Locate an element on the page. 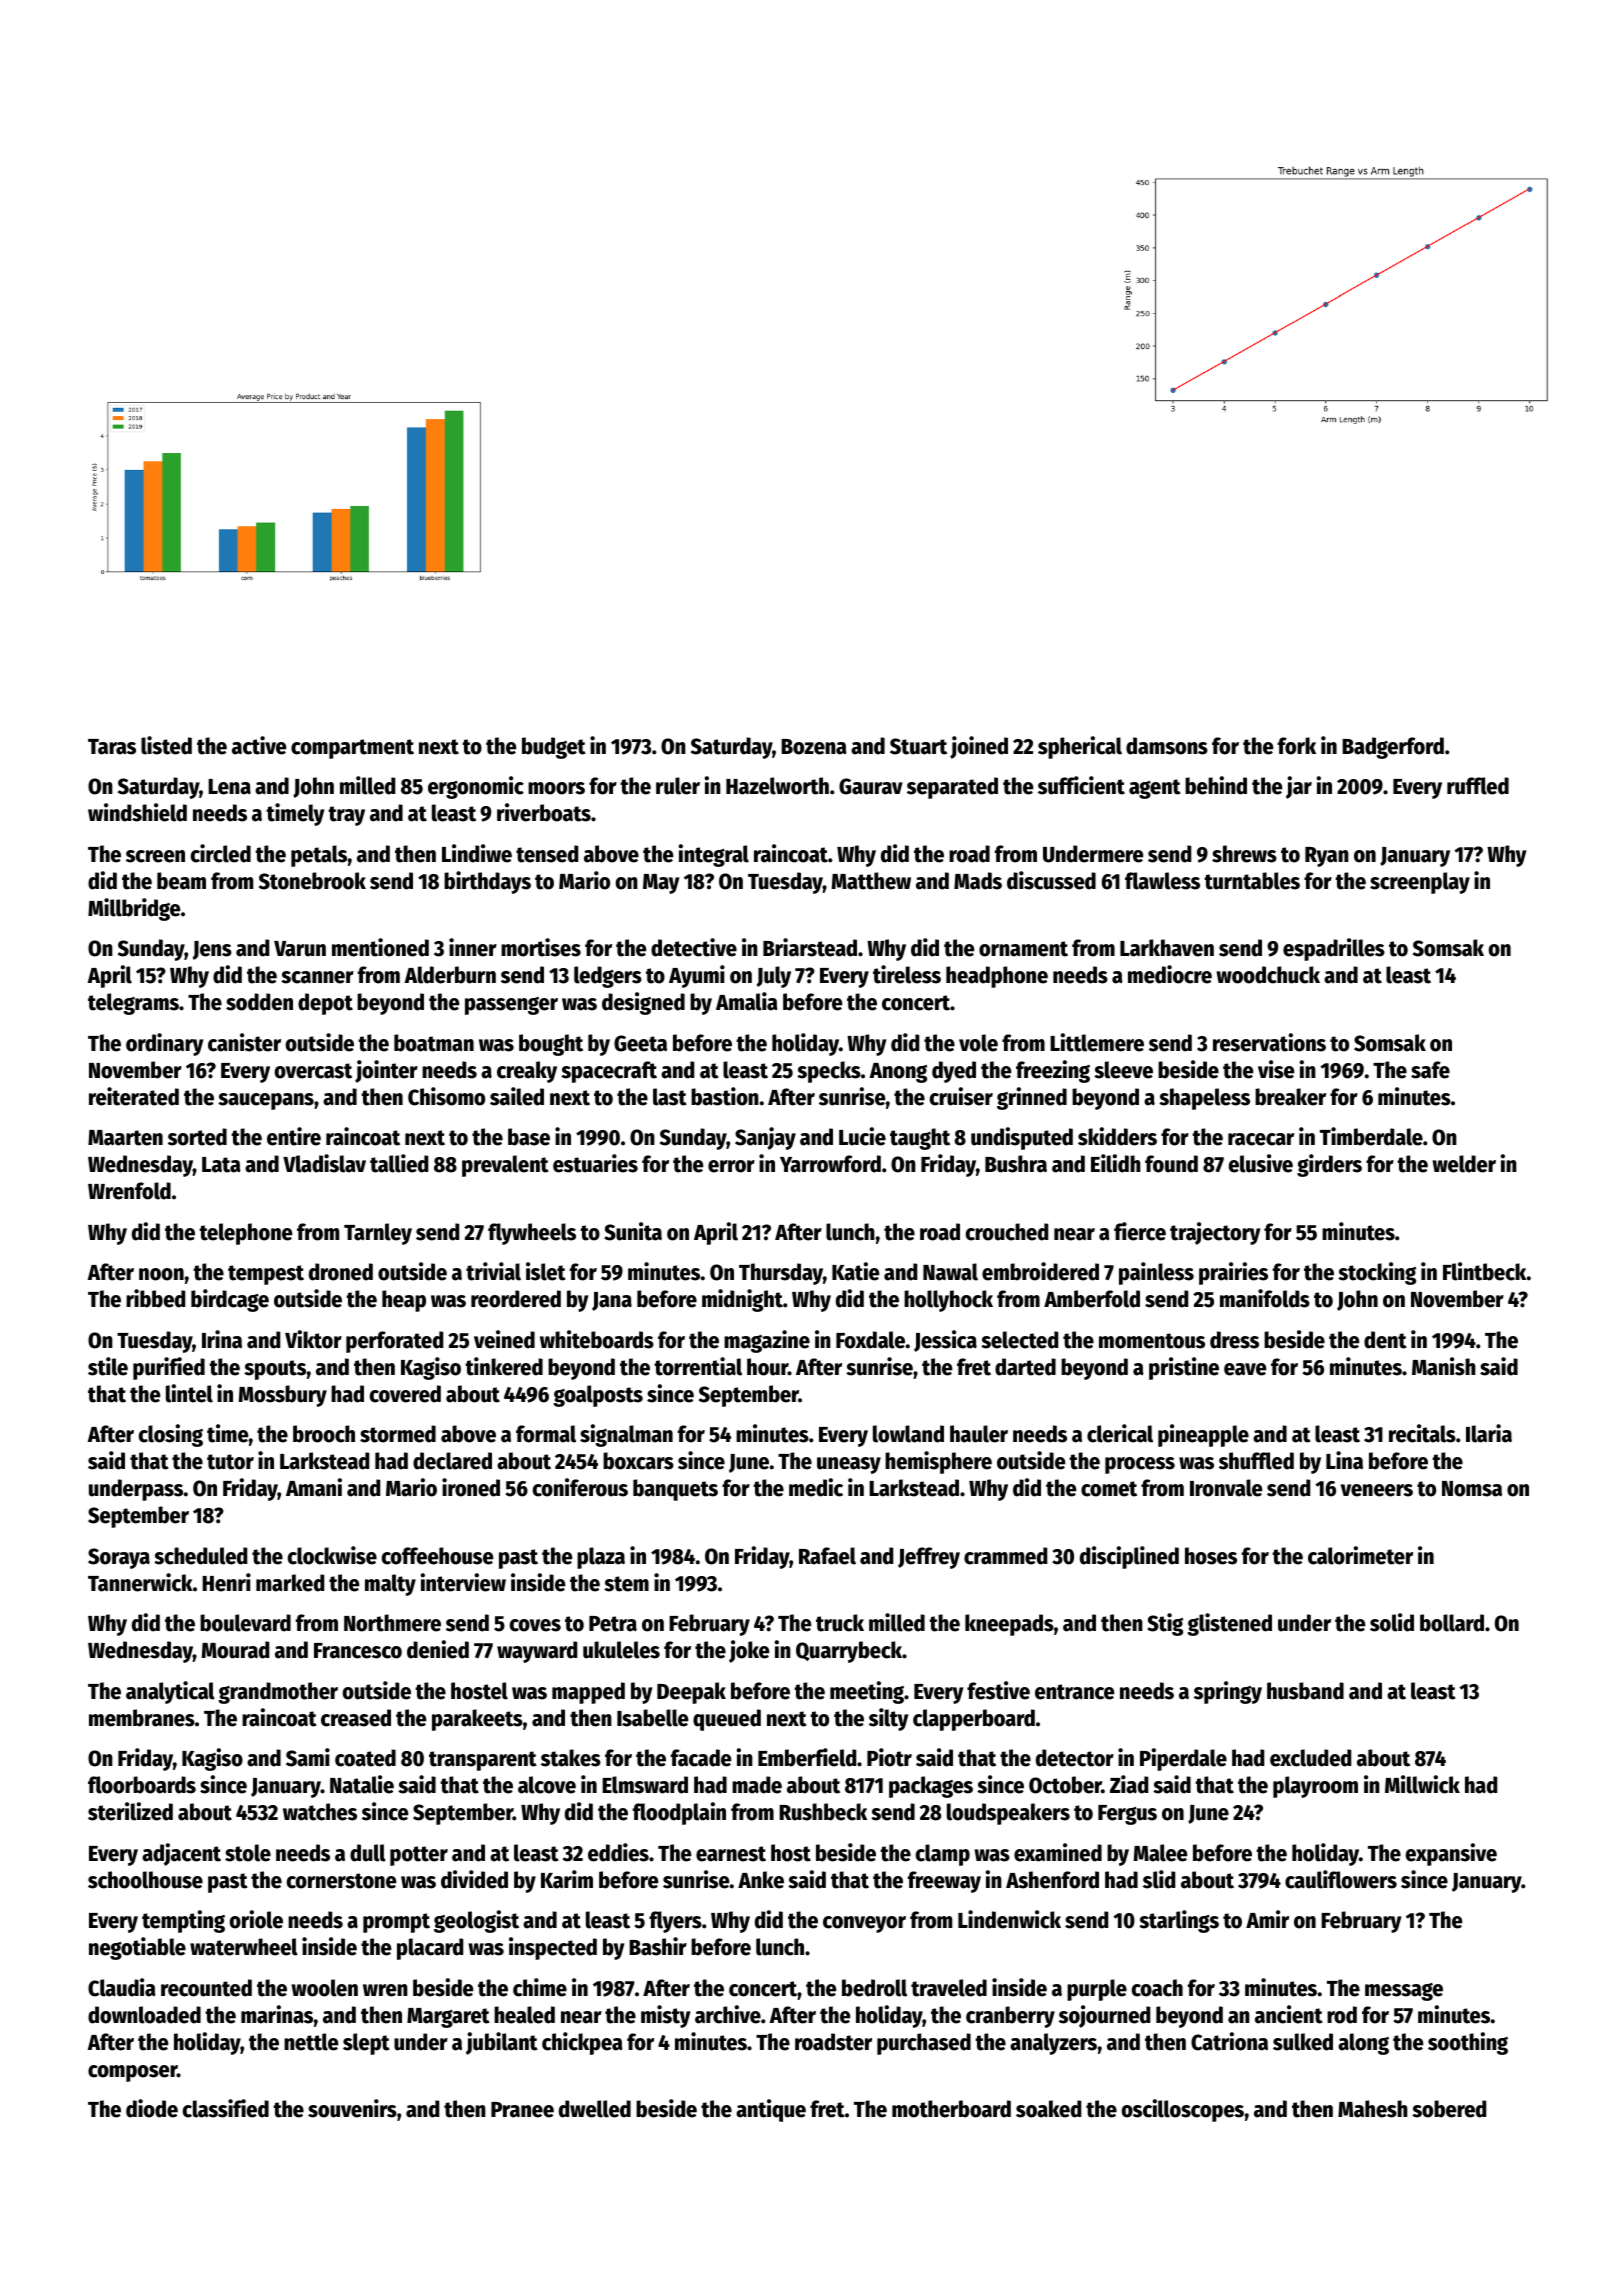 Image resolution: width=1620 pixels, height=2292 pixels. spherical is located at coordinates (1080, 747).
